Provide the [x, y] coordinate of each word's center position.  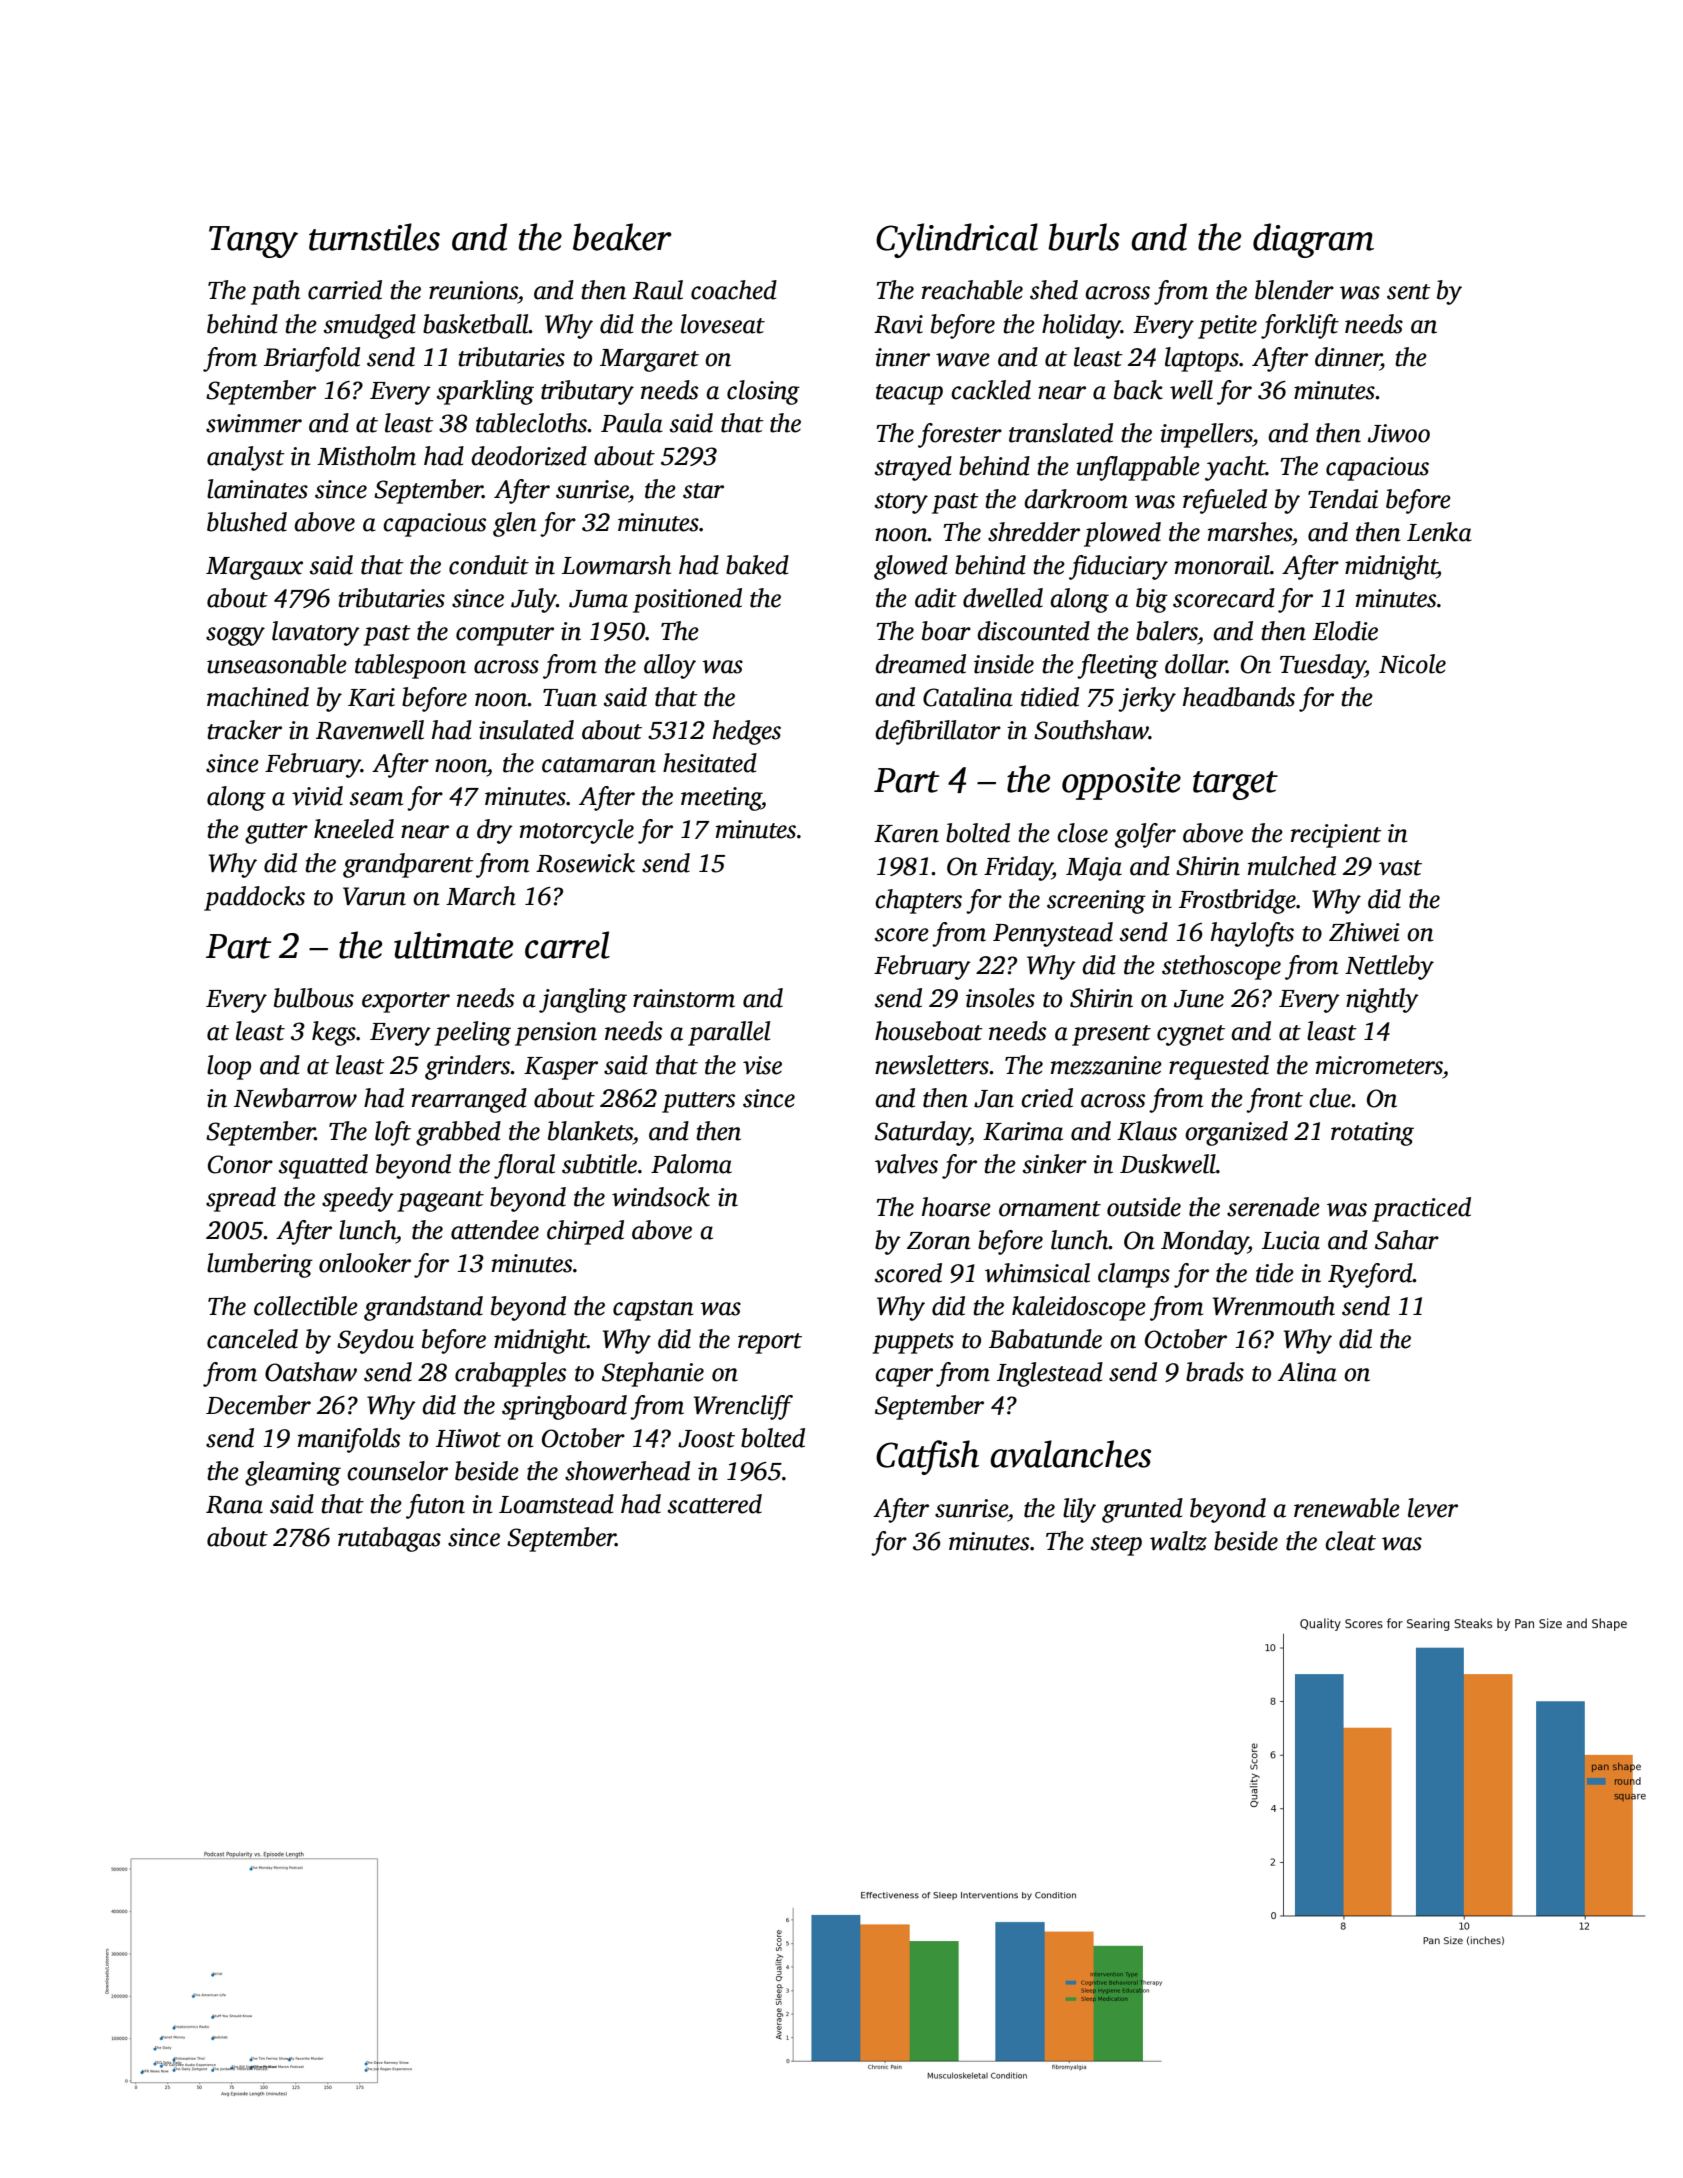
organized [1236, 1133]
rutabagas [389, 1539]
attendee [495, 1230]
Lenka [1439, 532]
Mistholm [366, 456]
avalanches [1070, 1454]
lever [1433, 1508]
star [703, 491]
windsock [661, 1197]
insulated [526, 730]
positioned [687, 600]
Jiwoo [1399, 433]
